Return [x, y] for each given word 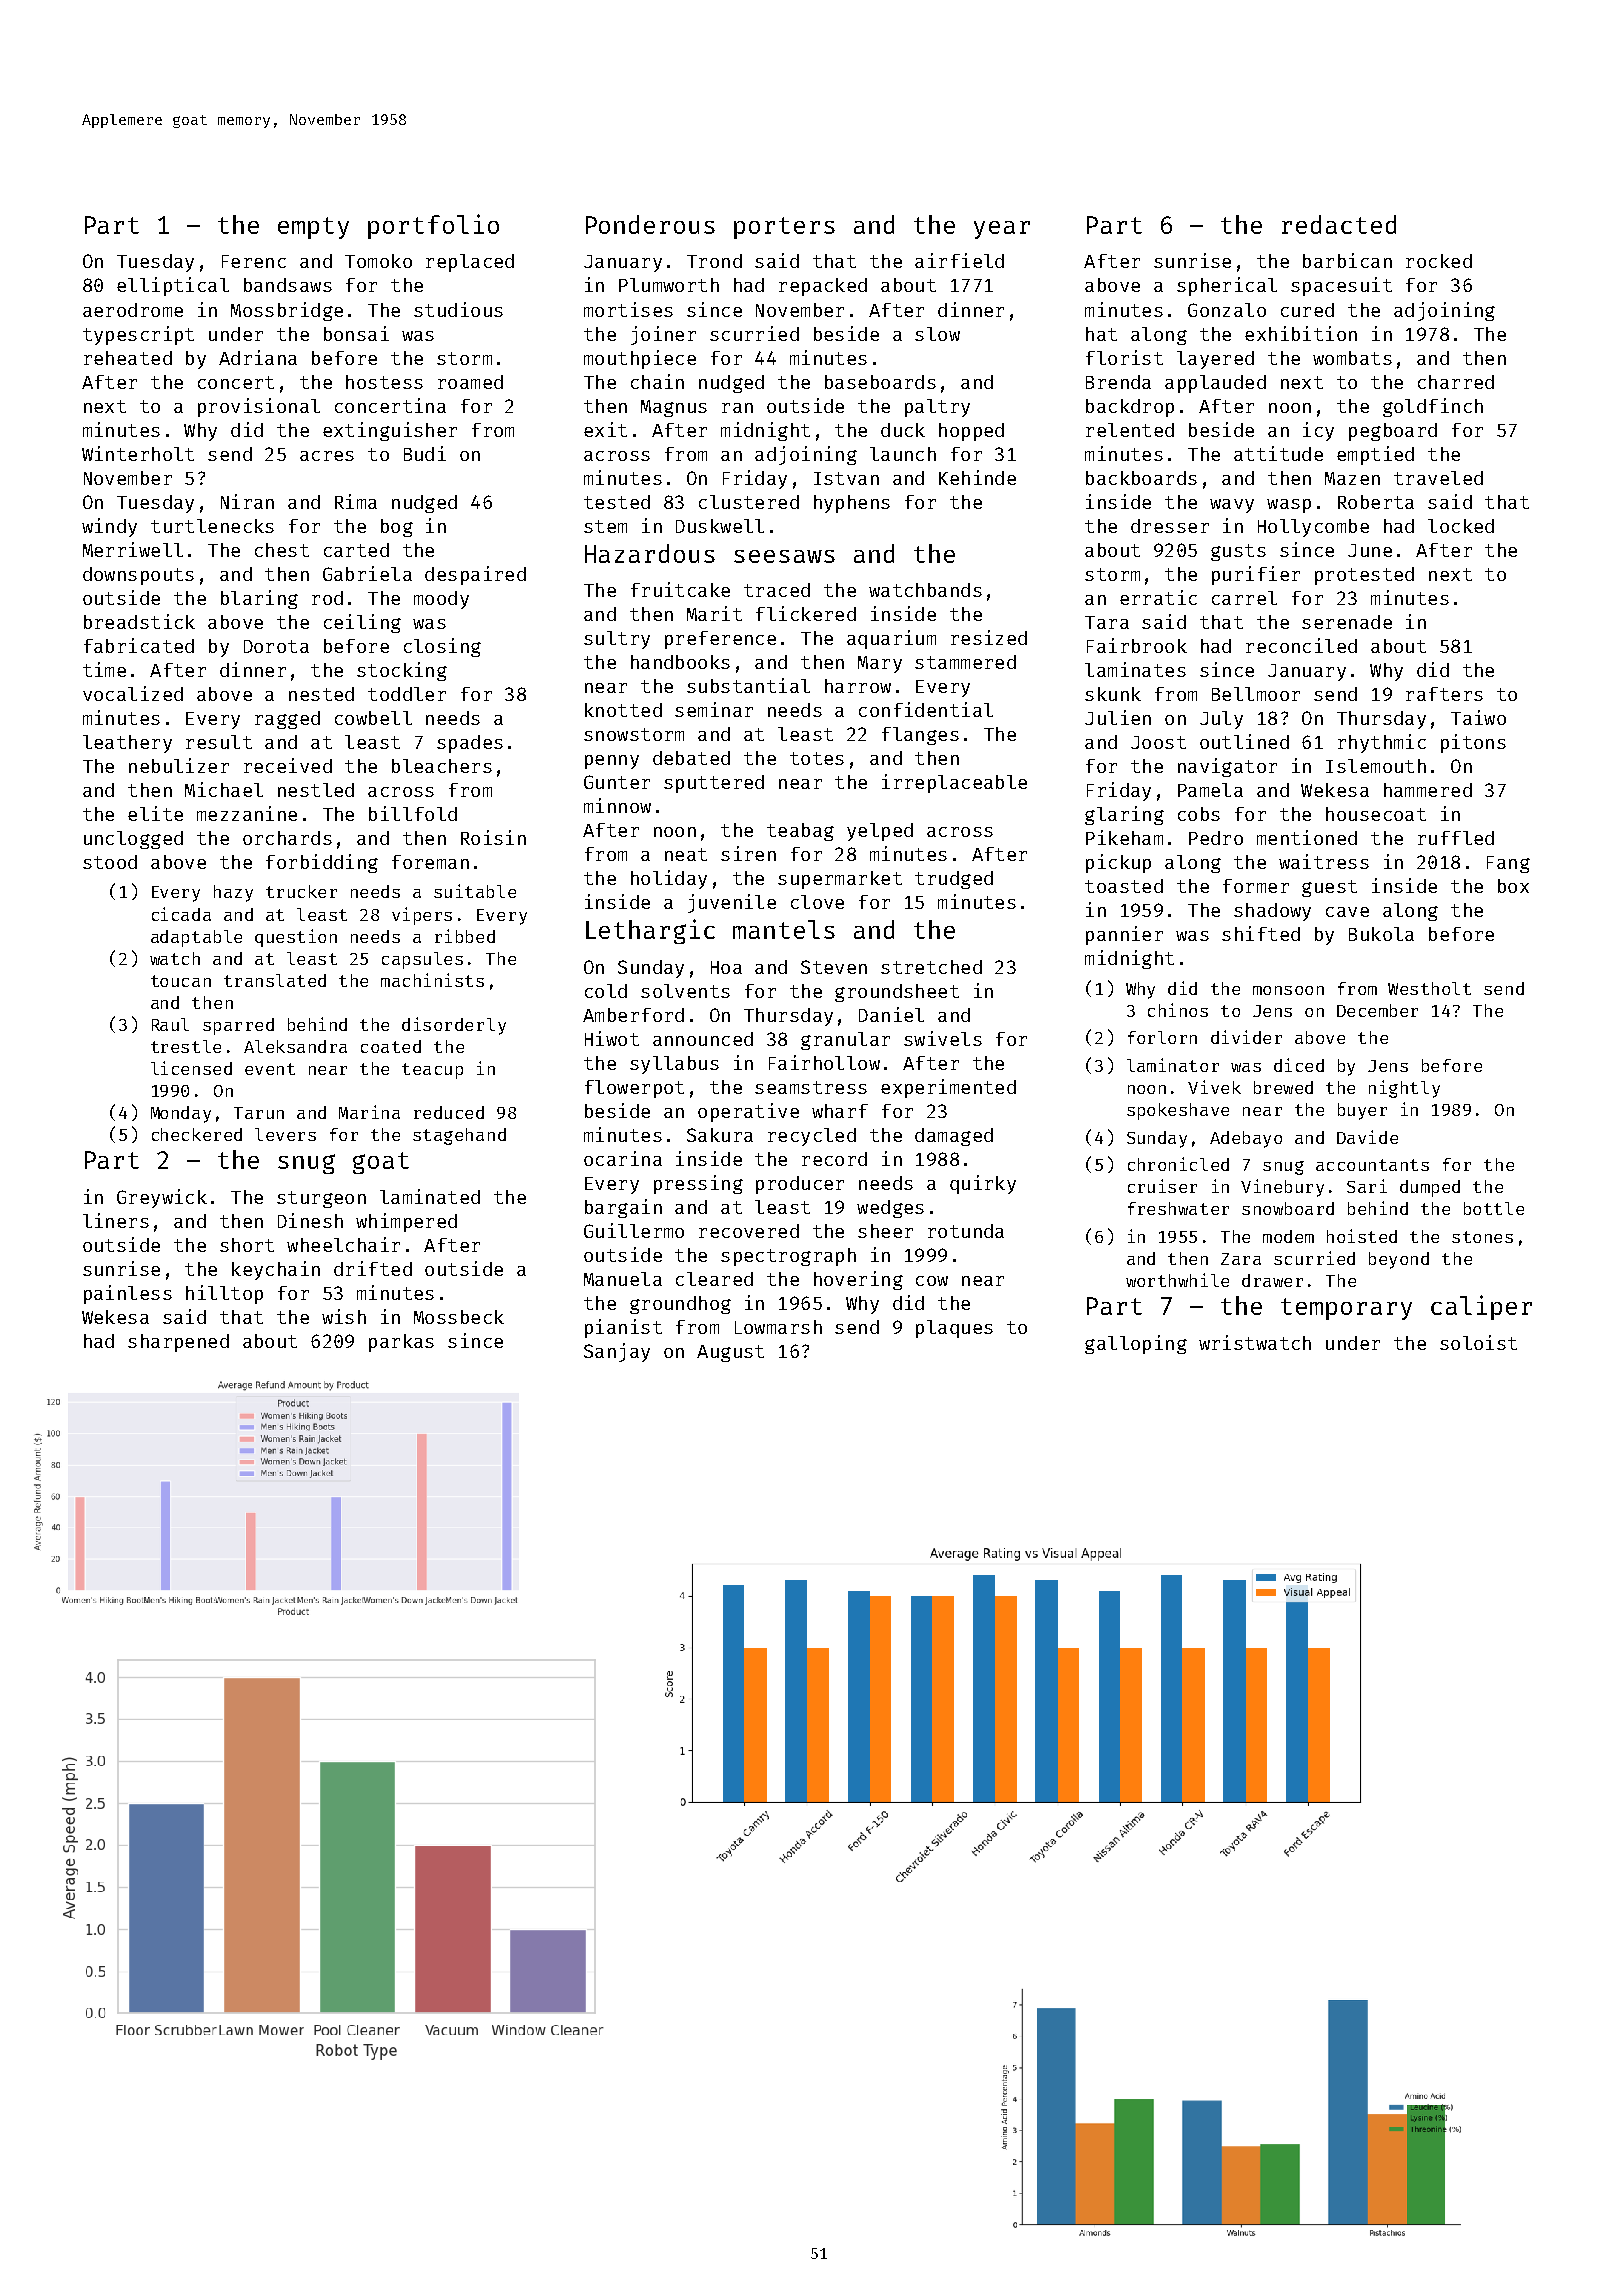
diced [1299, 1065]
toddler [407, 694]
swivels [943, 1038]
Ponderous [650, 224]
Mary [880, 664]
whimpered [406, 1222]
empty [313, 228]
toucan [181, 981]
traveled [1438, 478]
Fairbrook [1137, 645]
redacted [1339, 224]
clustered [749, 502]
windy [109, 527]
